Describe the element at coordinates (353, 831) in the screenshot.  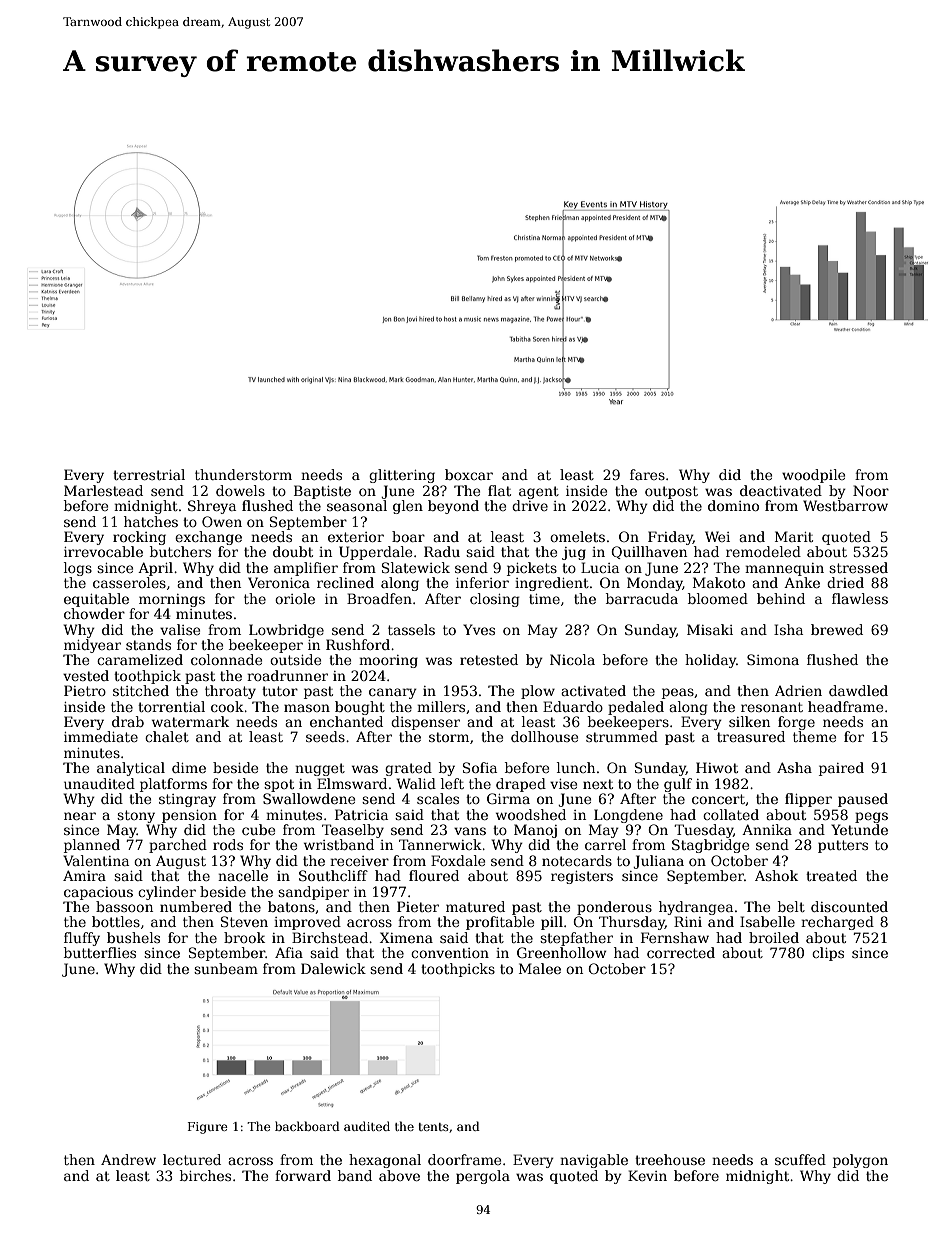
I see `Teaselby` at that location.
